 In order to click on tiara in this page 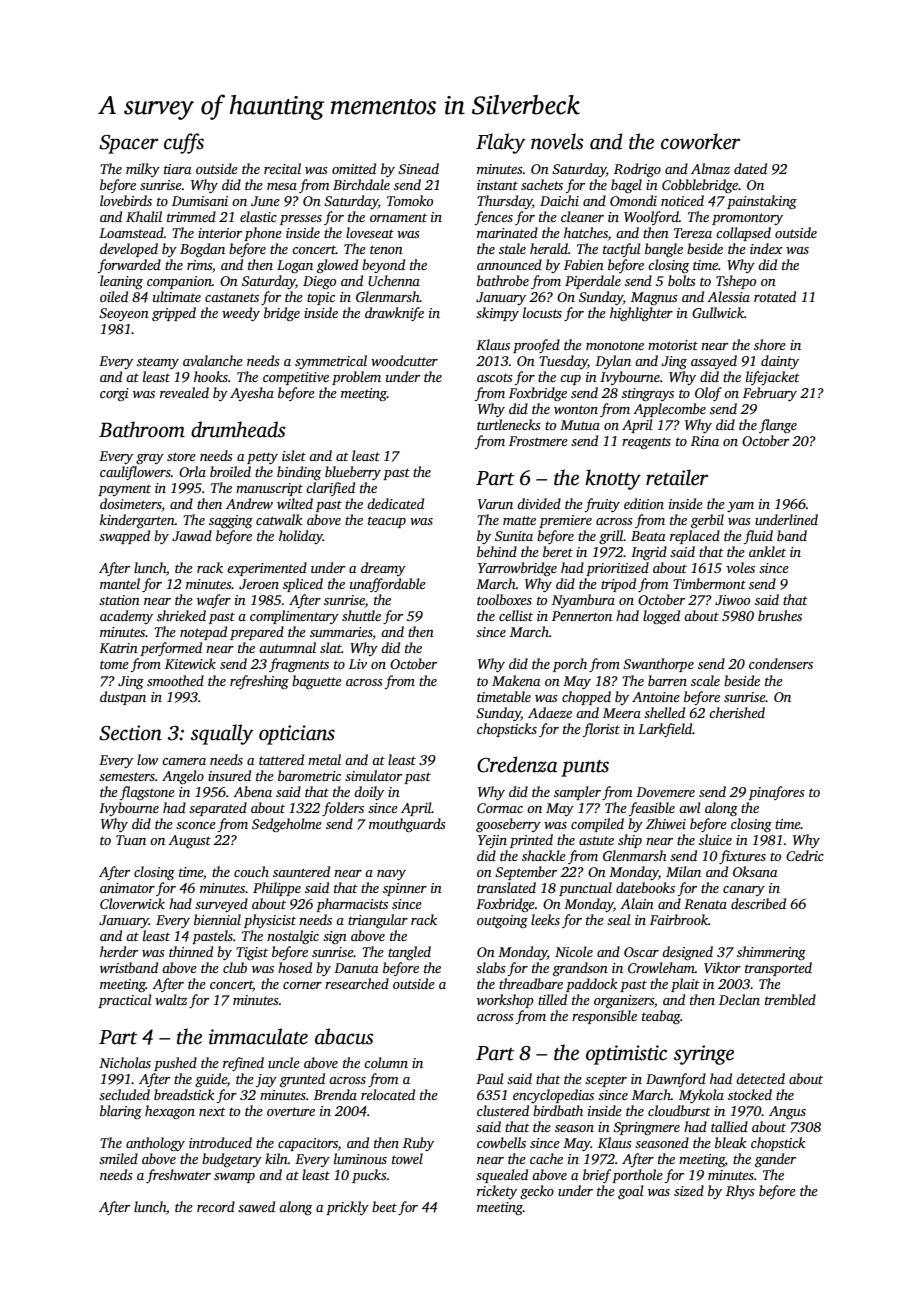, I will do `click(178, 169)`.
